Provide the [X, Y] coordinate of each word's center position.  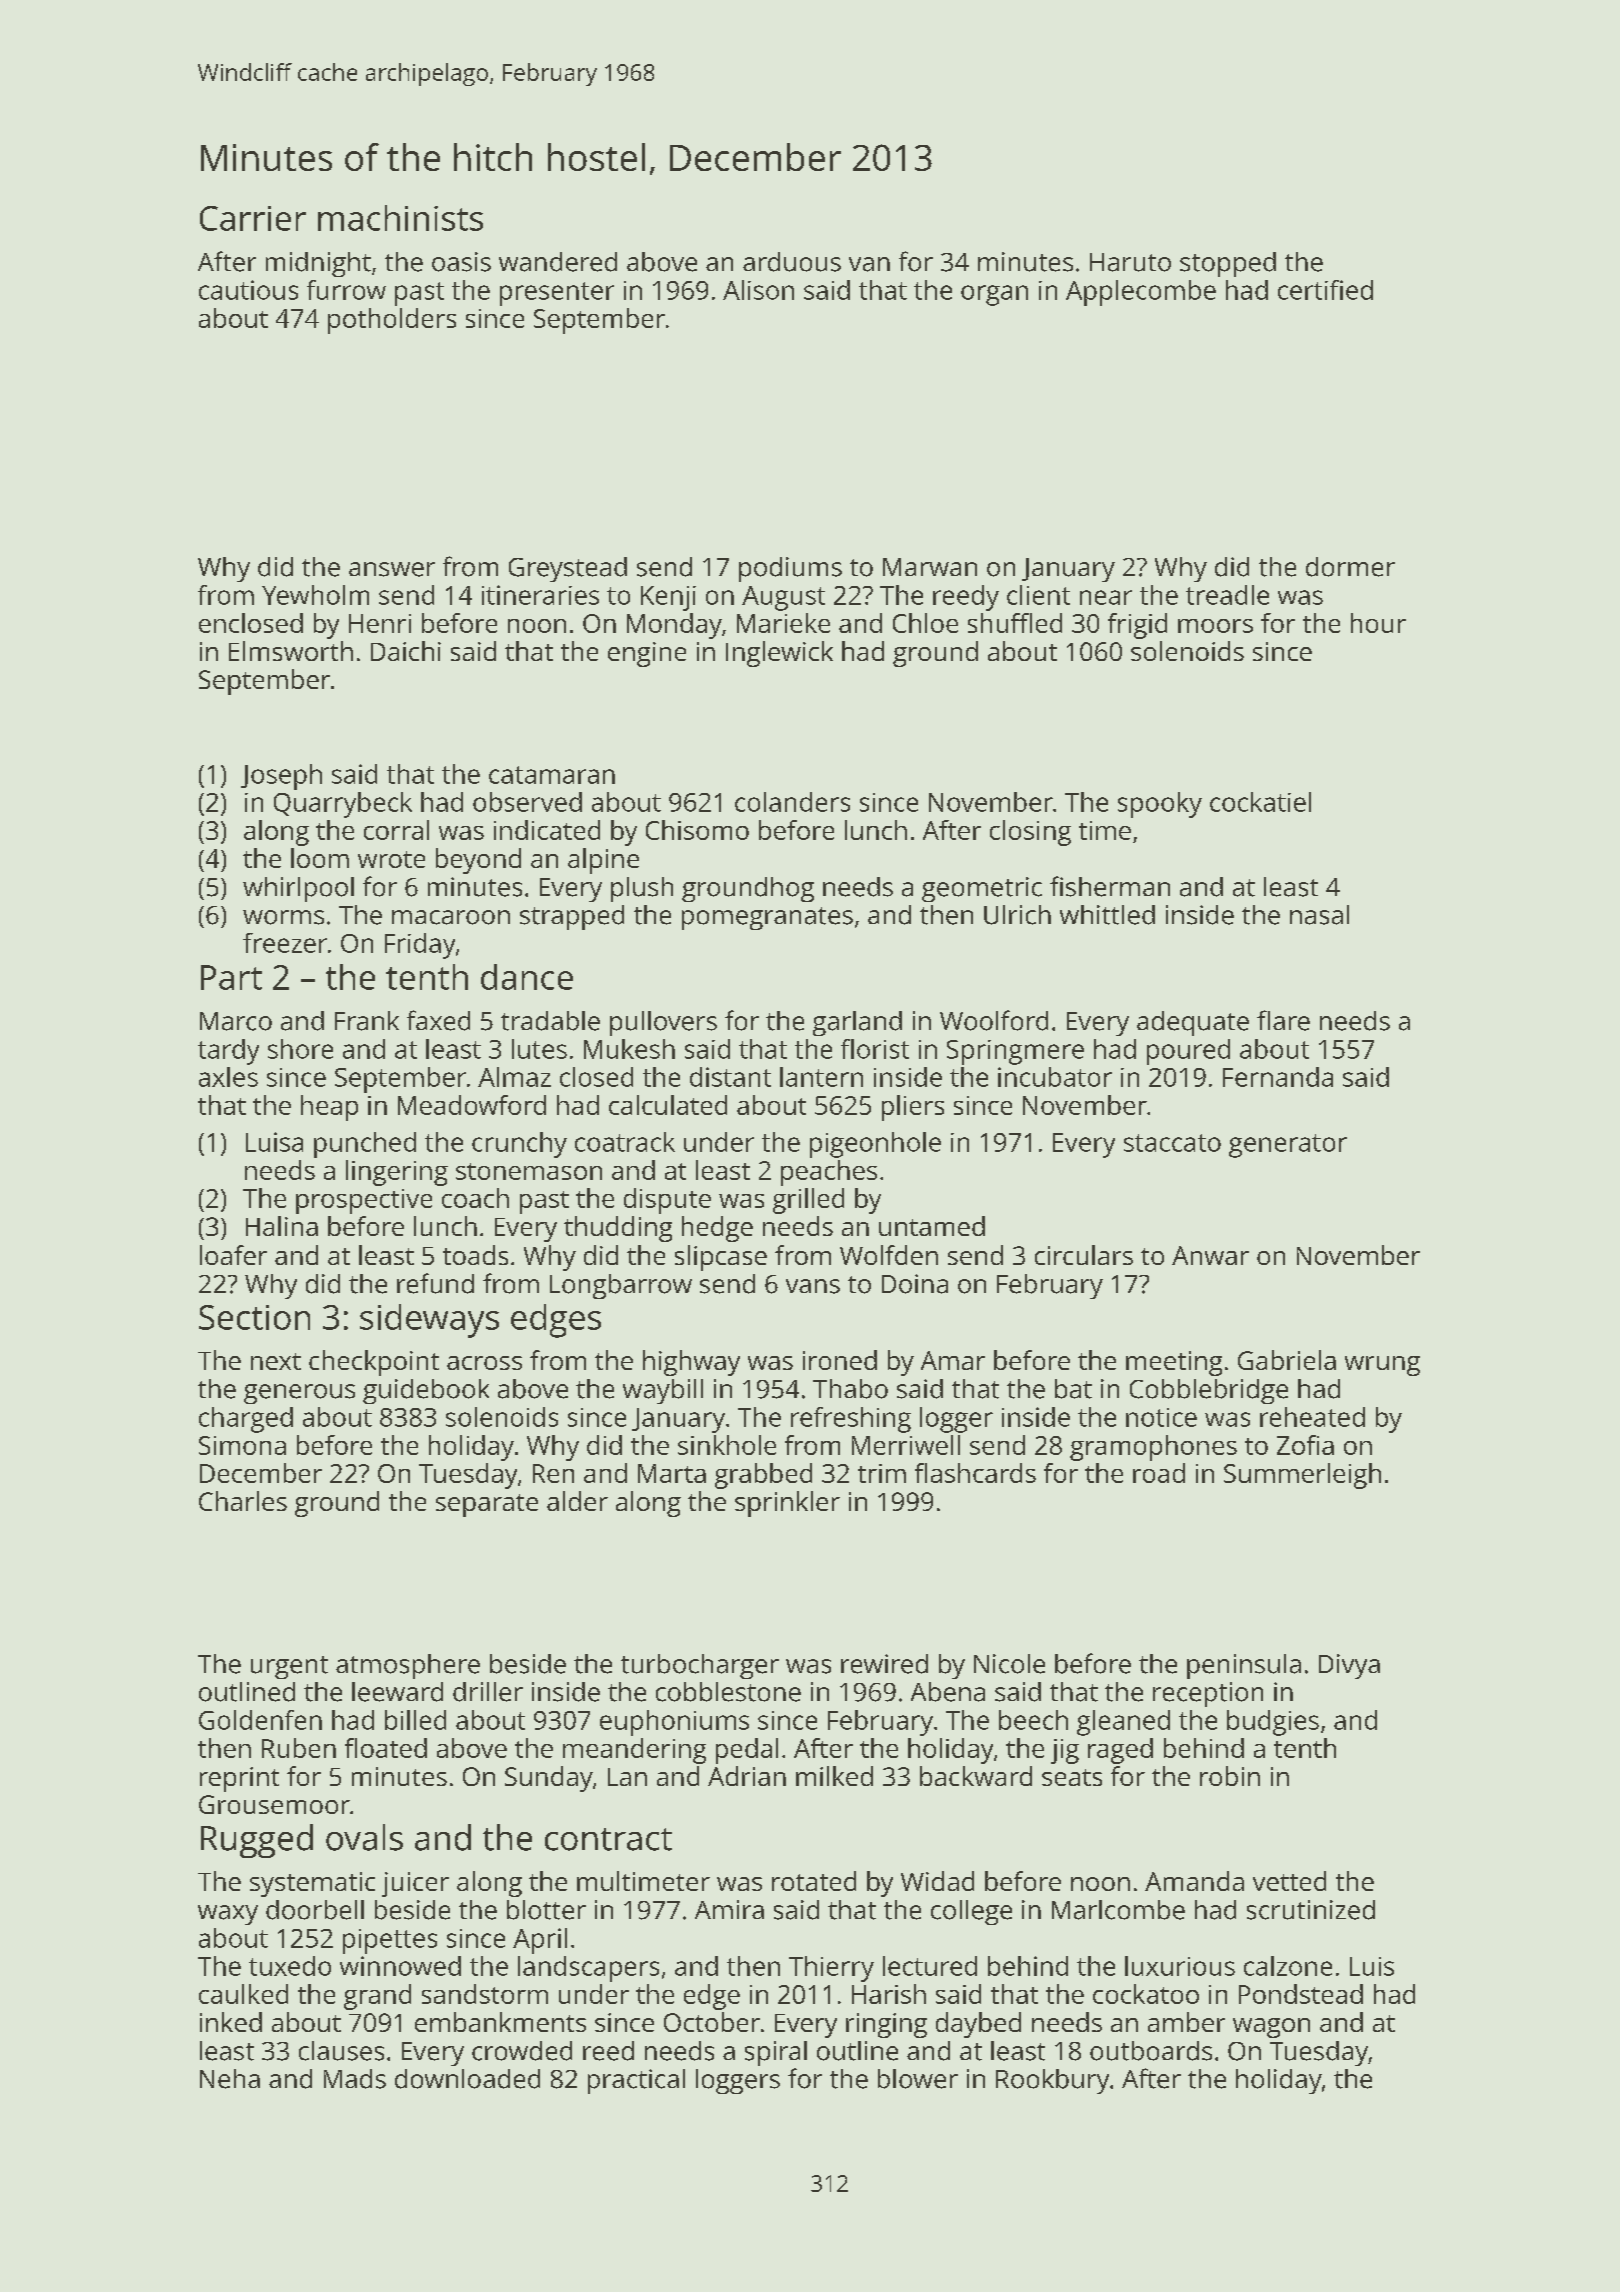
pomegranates [767, 918]
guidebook [426, 1391]
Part [231, 977]
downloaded [467, 2079]
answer [392, 569]
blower [918, 2079]
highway [691, 1363]
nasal [1319, 915]
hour [1378, 623]
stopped [1228, 264]
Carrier [253, 218]
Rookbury [1052, 2081]
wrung [1382, 1366]
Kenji [668, 598]
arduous [792, 262]
